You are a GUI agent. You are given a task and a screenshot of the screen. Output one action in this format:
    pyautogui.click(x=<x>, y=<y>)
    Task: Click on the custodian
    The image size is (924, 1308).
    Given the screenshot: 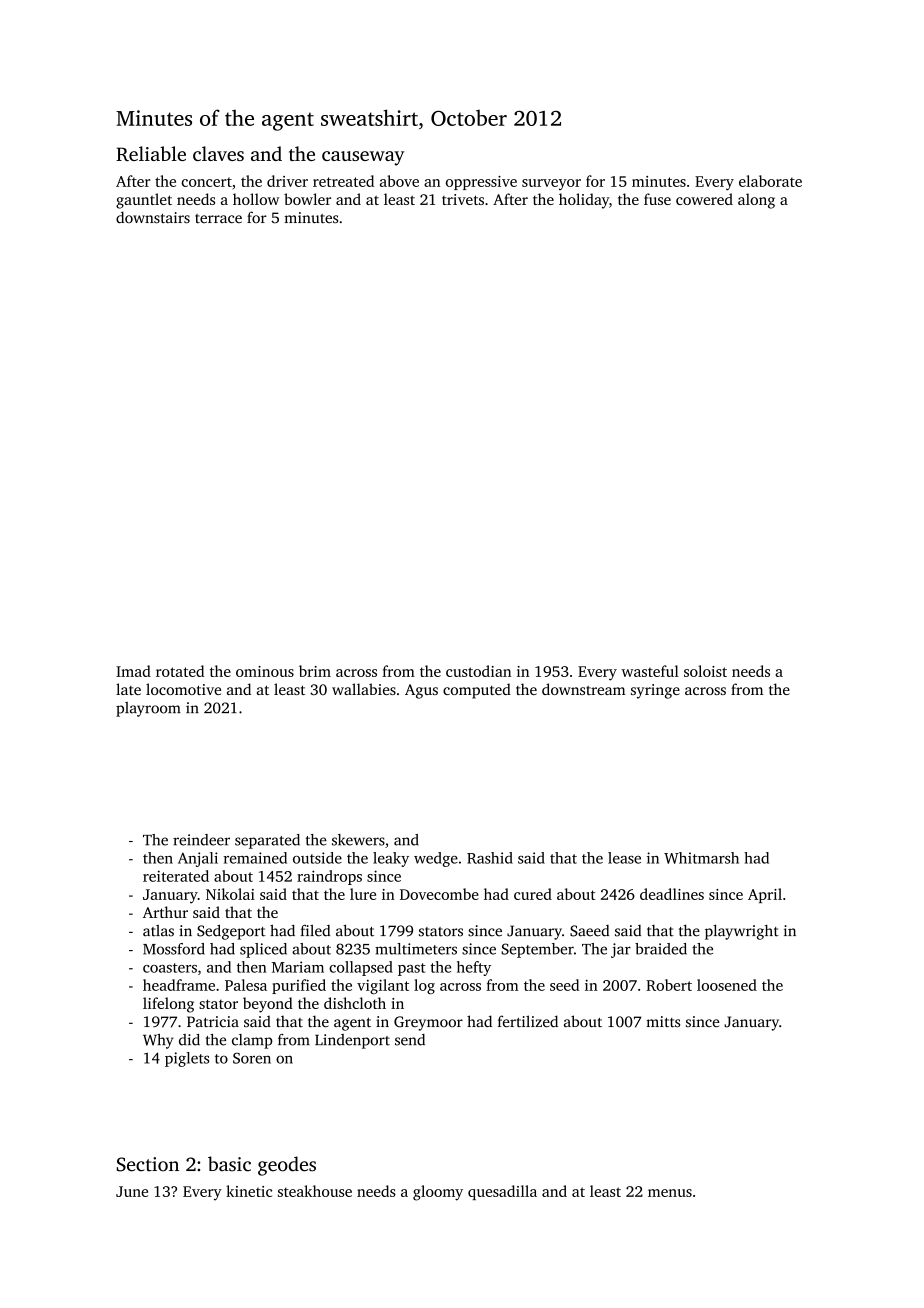 What is the action you would take?
    pyautogui.click(x=478, y=671)
